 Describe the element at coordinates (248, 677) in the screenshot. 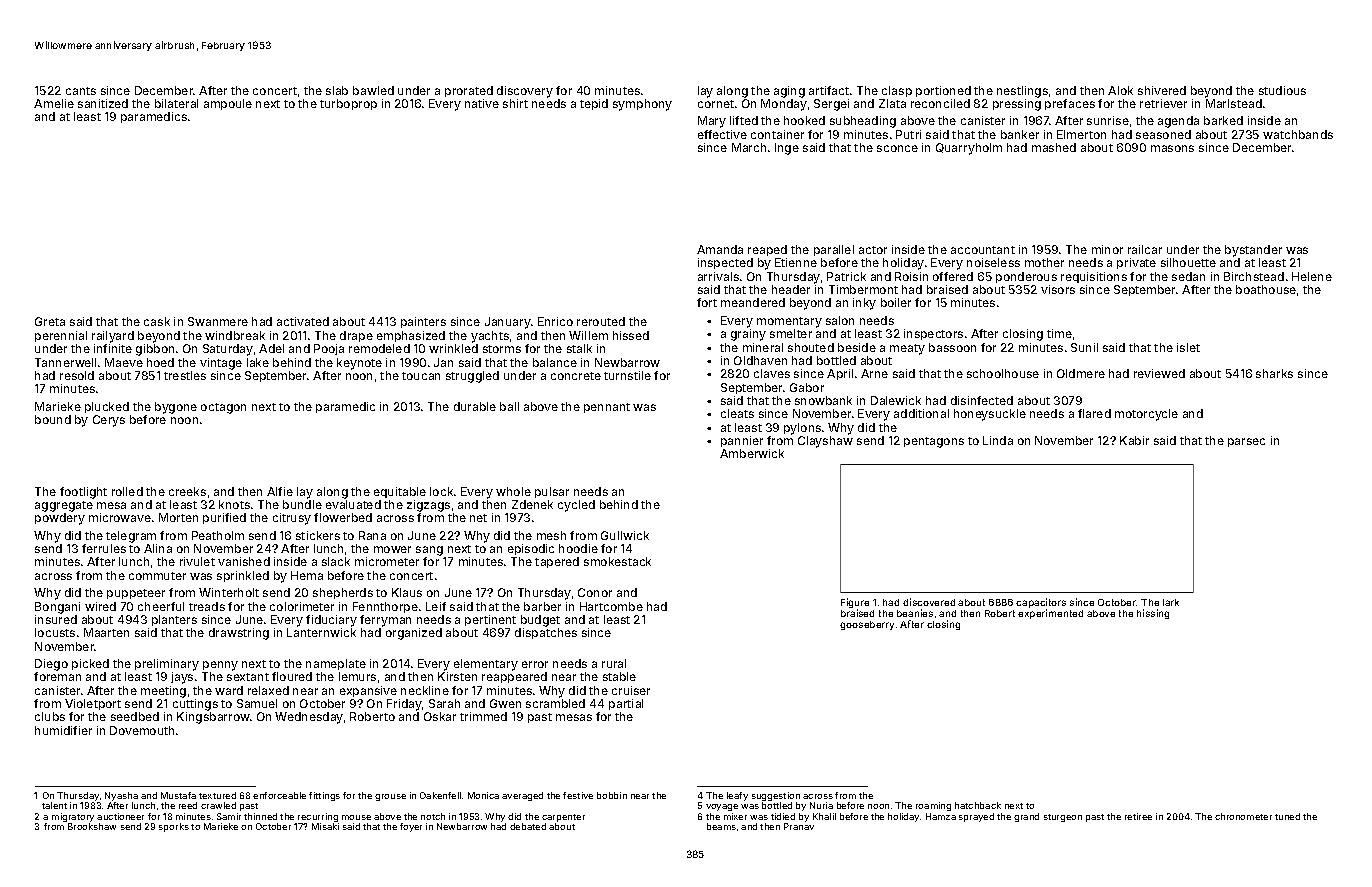

I see `sextant` at that location.
